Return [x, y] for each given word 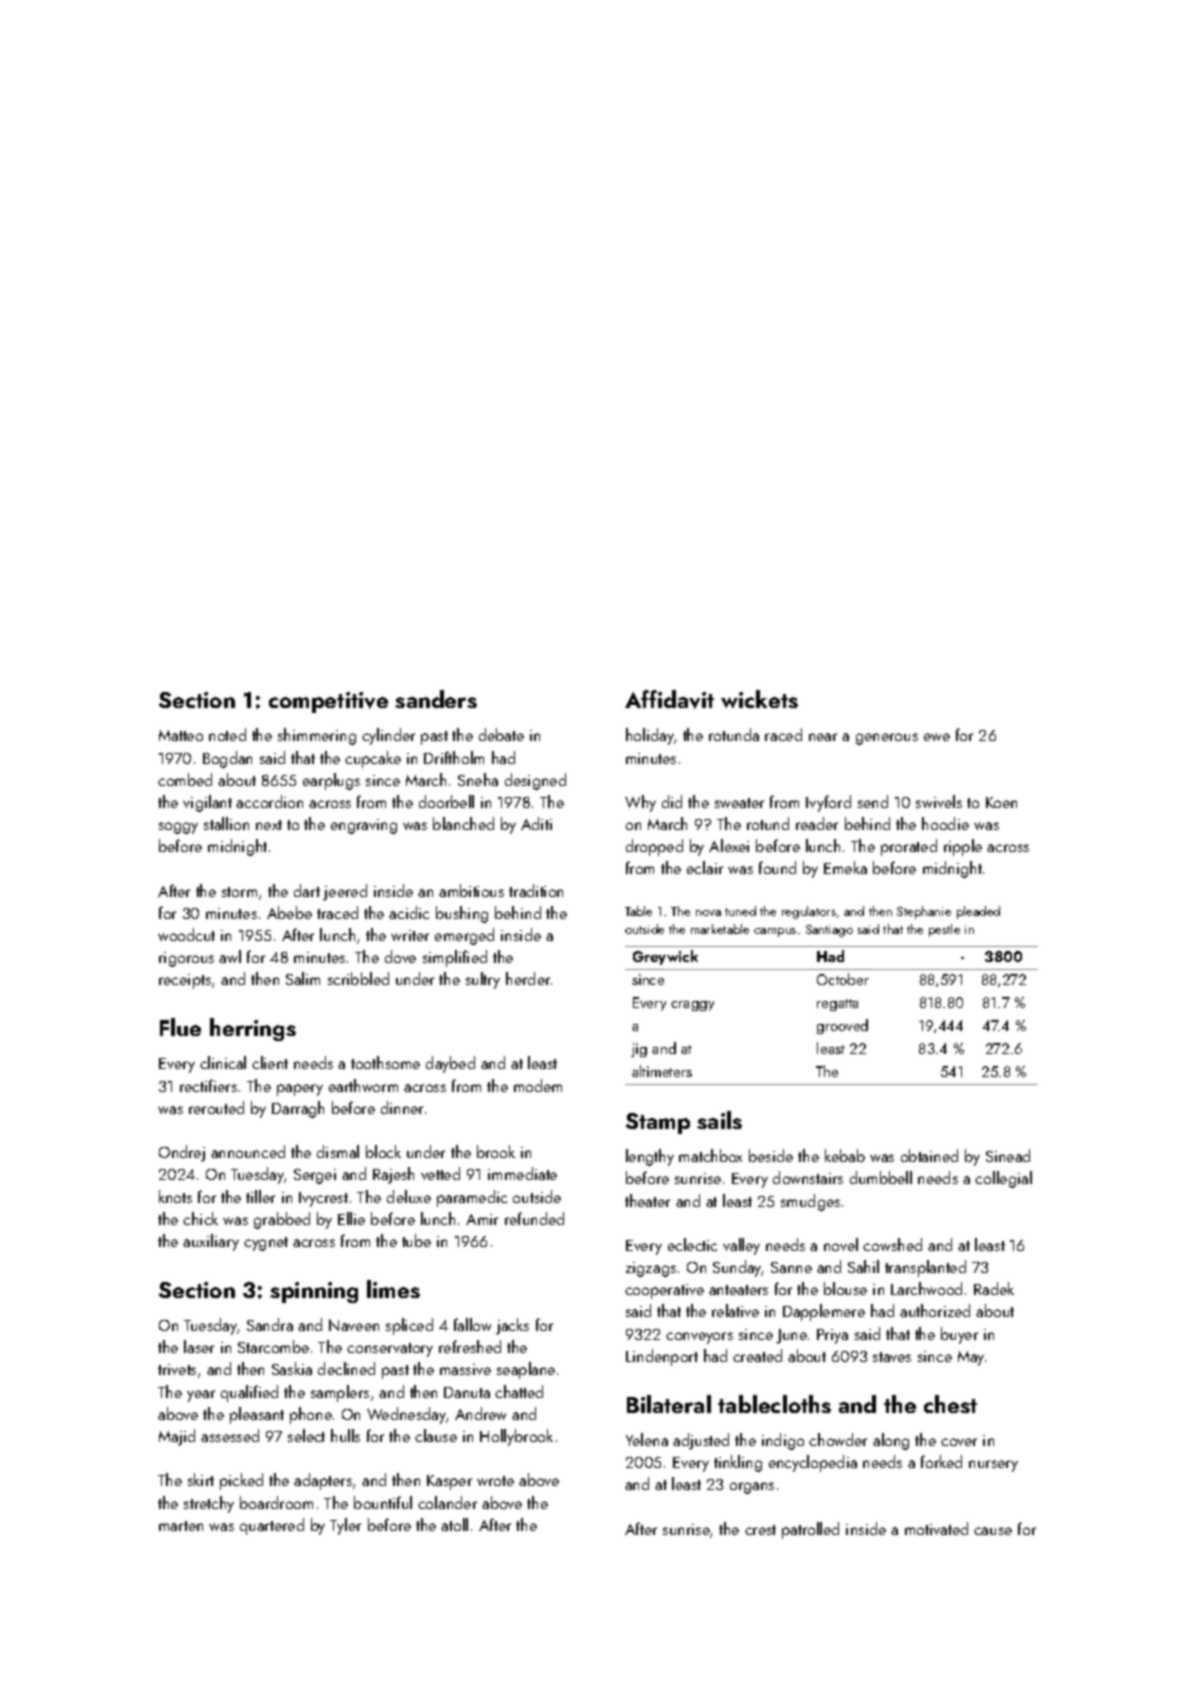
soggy [178, 828]
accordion [269, 801]
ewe [937, 737]
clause [436, 1435]
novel [841, 1244]
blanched [463, 823]
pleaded [978, 912]
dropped [654, 847]
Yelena [647, 1439]
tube [416, 1240]
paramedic [472, 1198]
